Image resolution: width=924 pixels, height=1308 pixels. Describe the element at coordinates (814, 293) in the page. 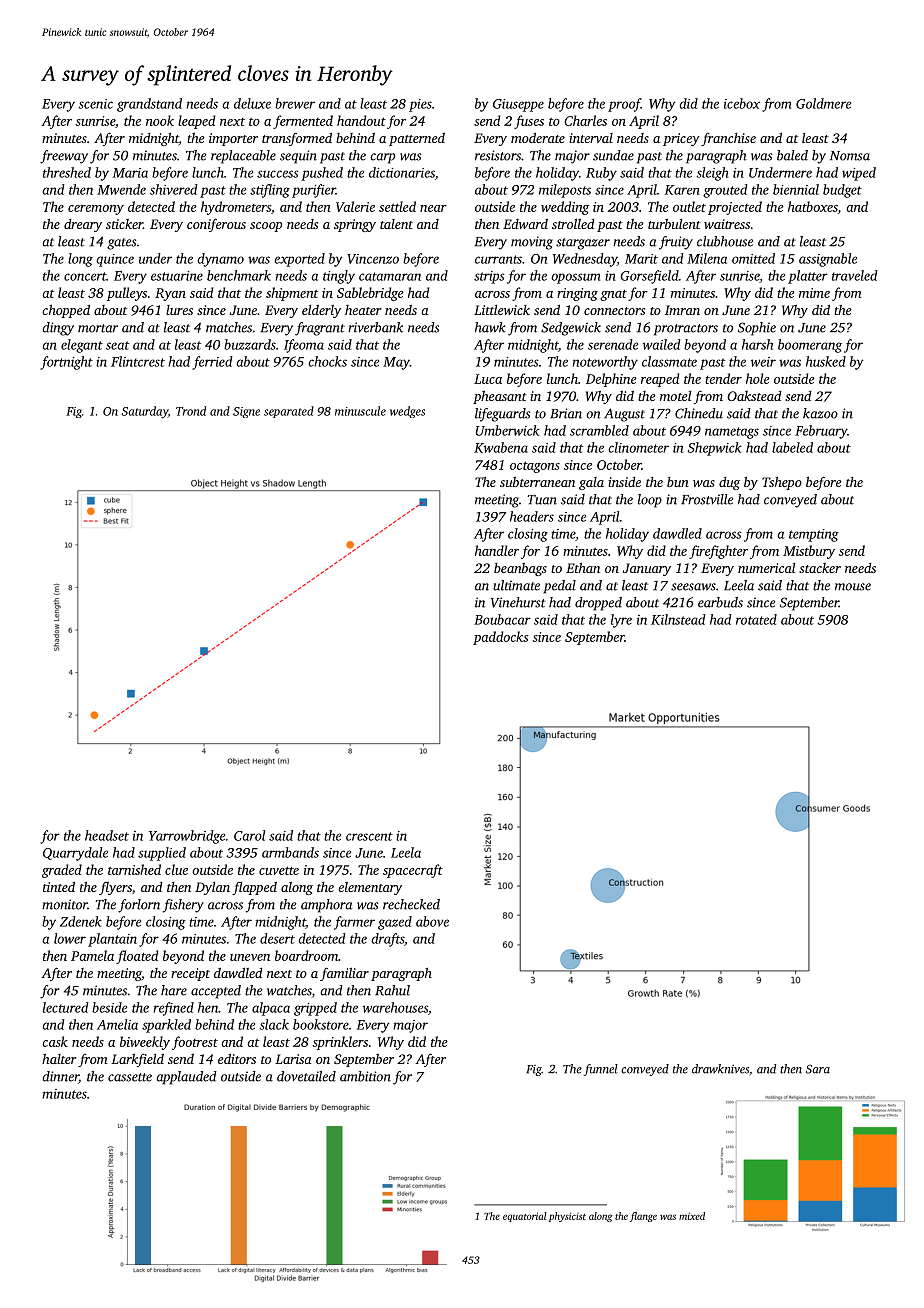

I see `mime` at that location.
